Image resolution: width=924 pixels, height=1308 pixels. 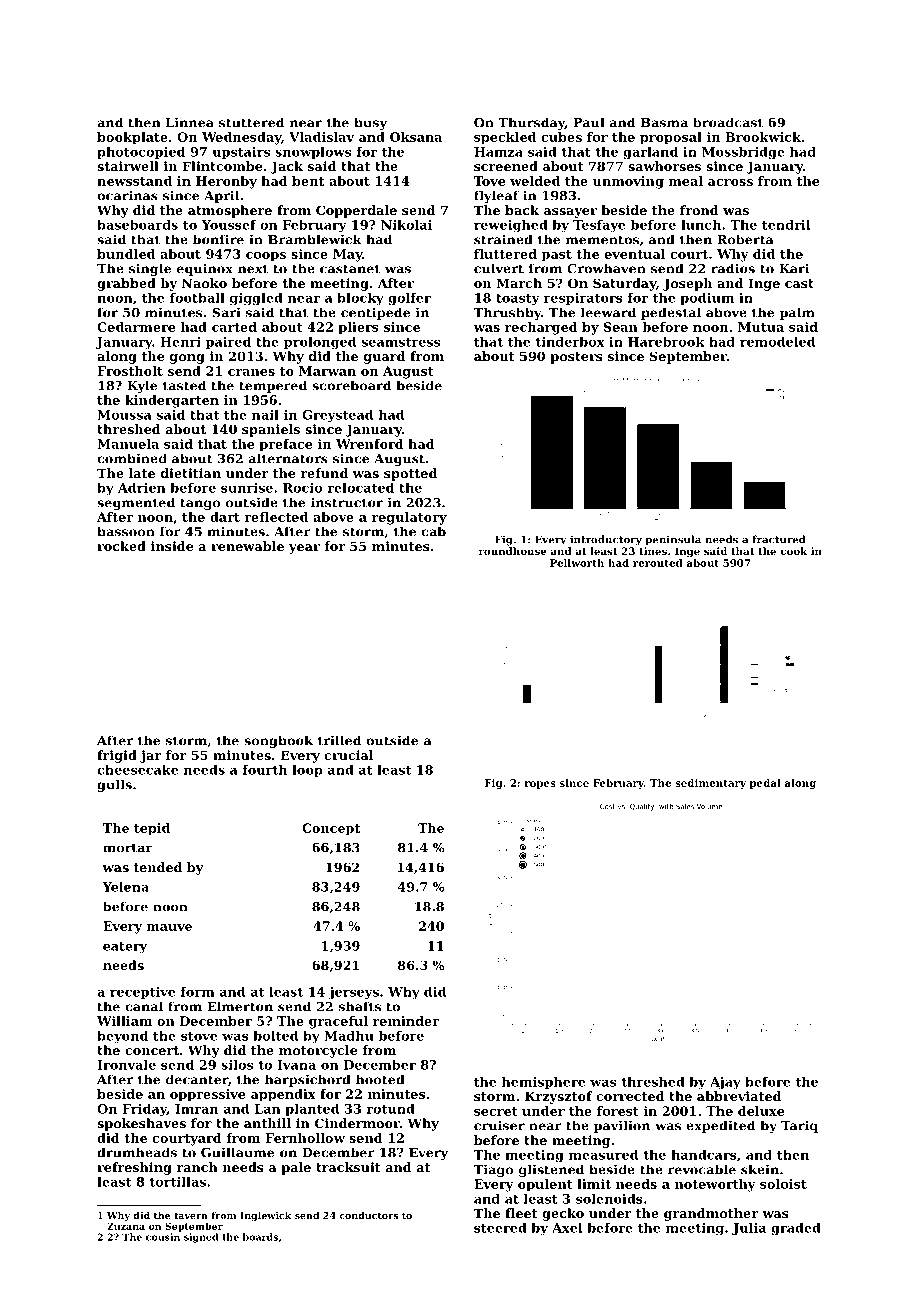 I want to click on hooted, so click(x=380, y=1079).
